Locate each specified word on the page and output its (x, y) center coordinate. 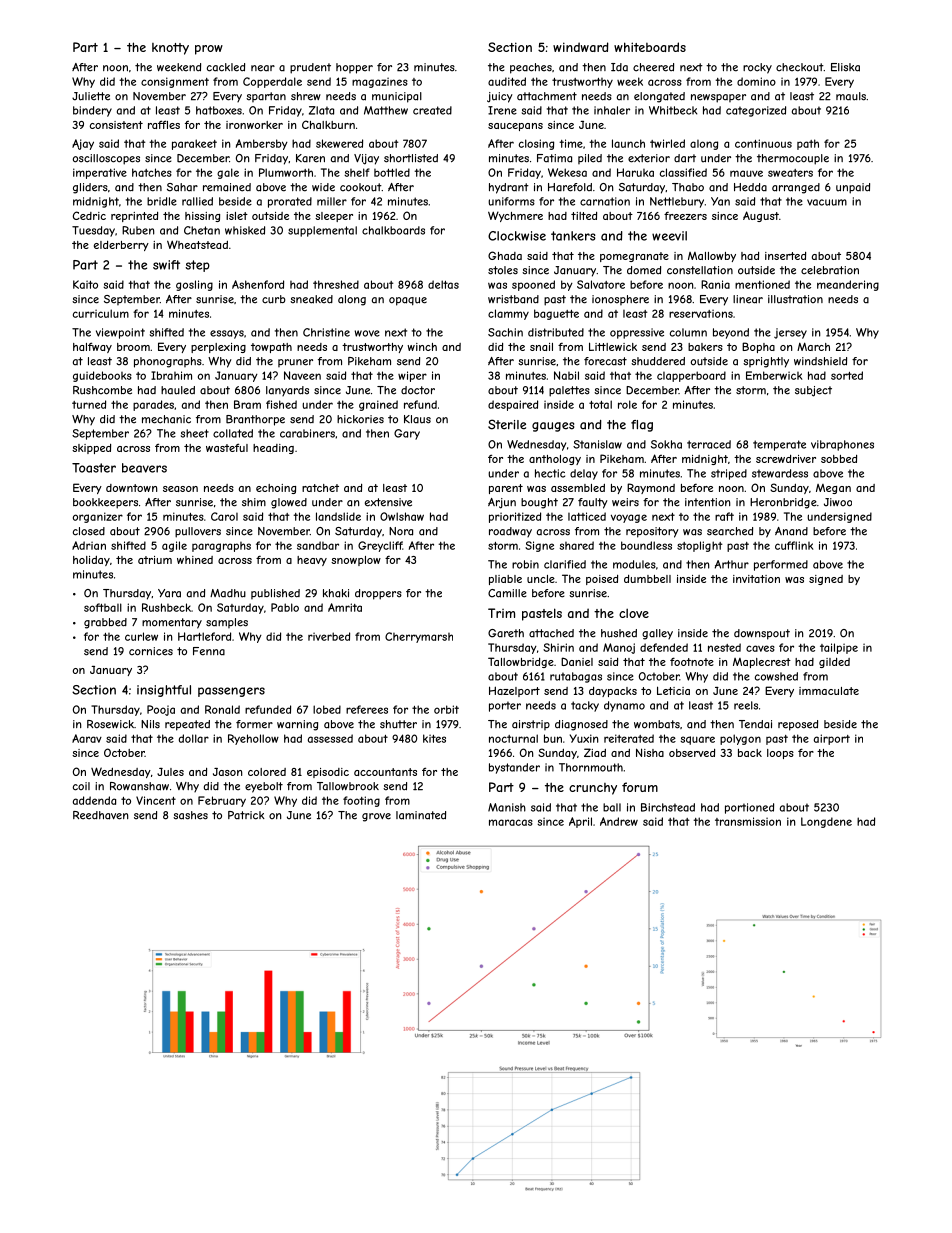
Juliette (91, 96)
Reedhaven (101, 815)
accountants (385, 772)
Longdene (826, 822)
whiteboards (650, 47)
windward (581, 47)
